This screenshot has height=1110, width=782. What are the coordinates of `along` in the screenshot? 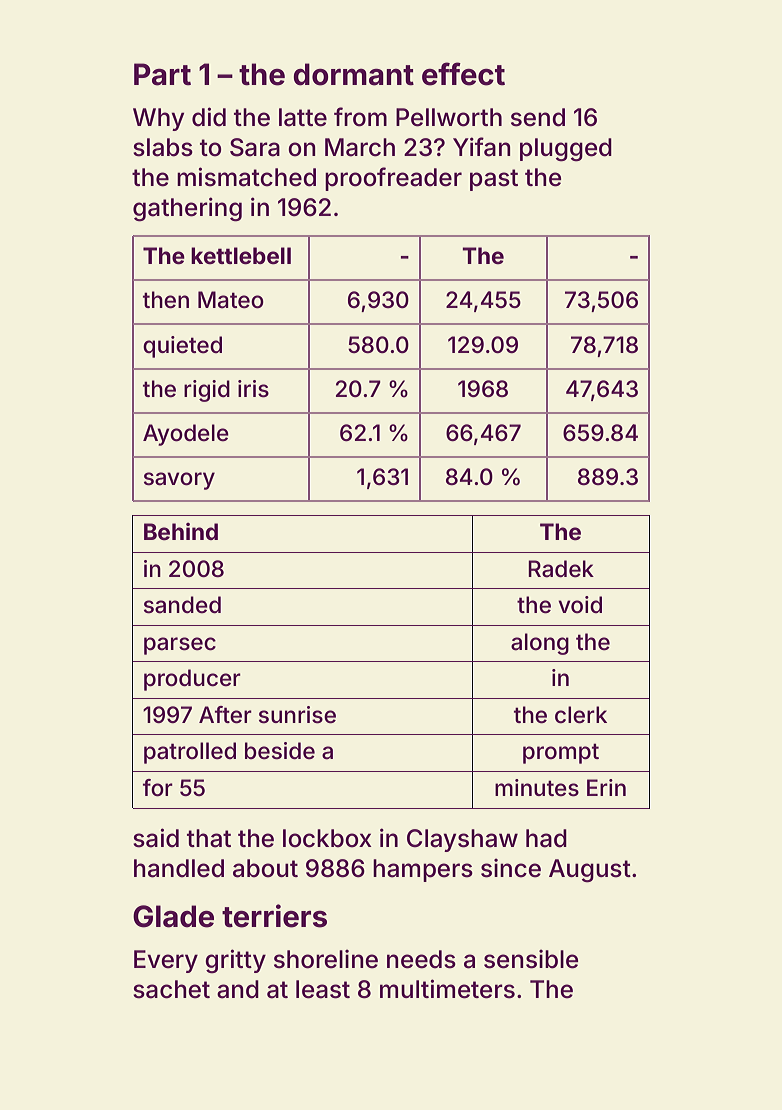 It's located at (540, 644).
